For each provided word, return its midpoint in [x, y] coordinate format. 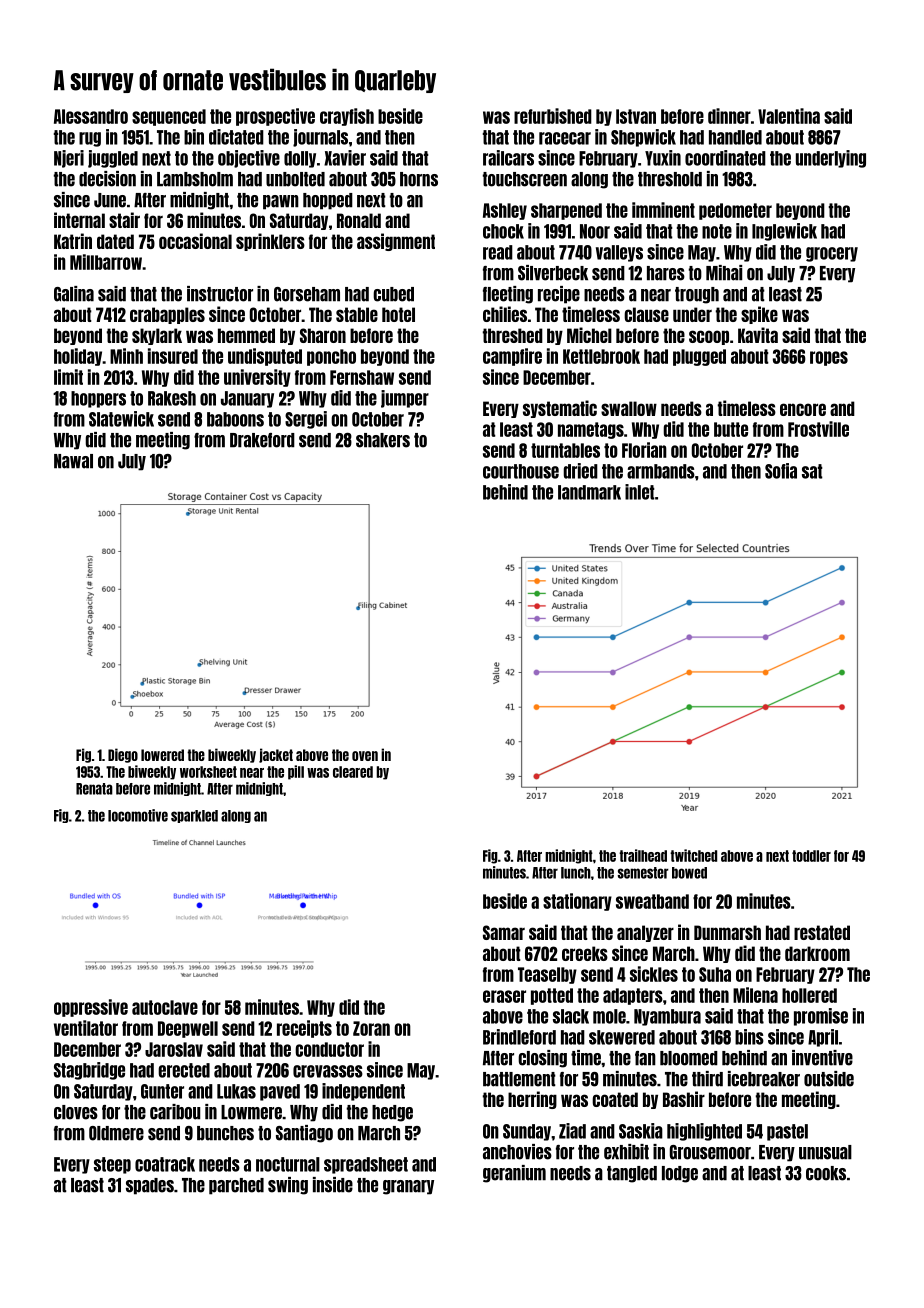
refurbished [553, 116]
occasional [195, 241]
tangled [632, 1174]
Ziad [572, 1131]
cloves [76, 1112]
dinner [729, 116]
